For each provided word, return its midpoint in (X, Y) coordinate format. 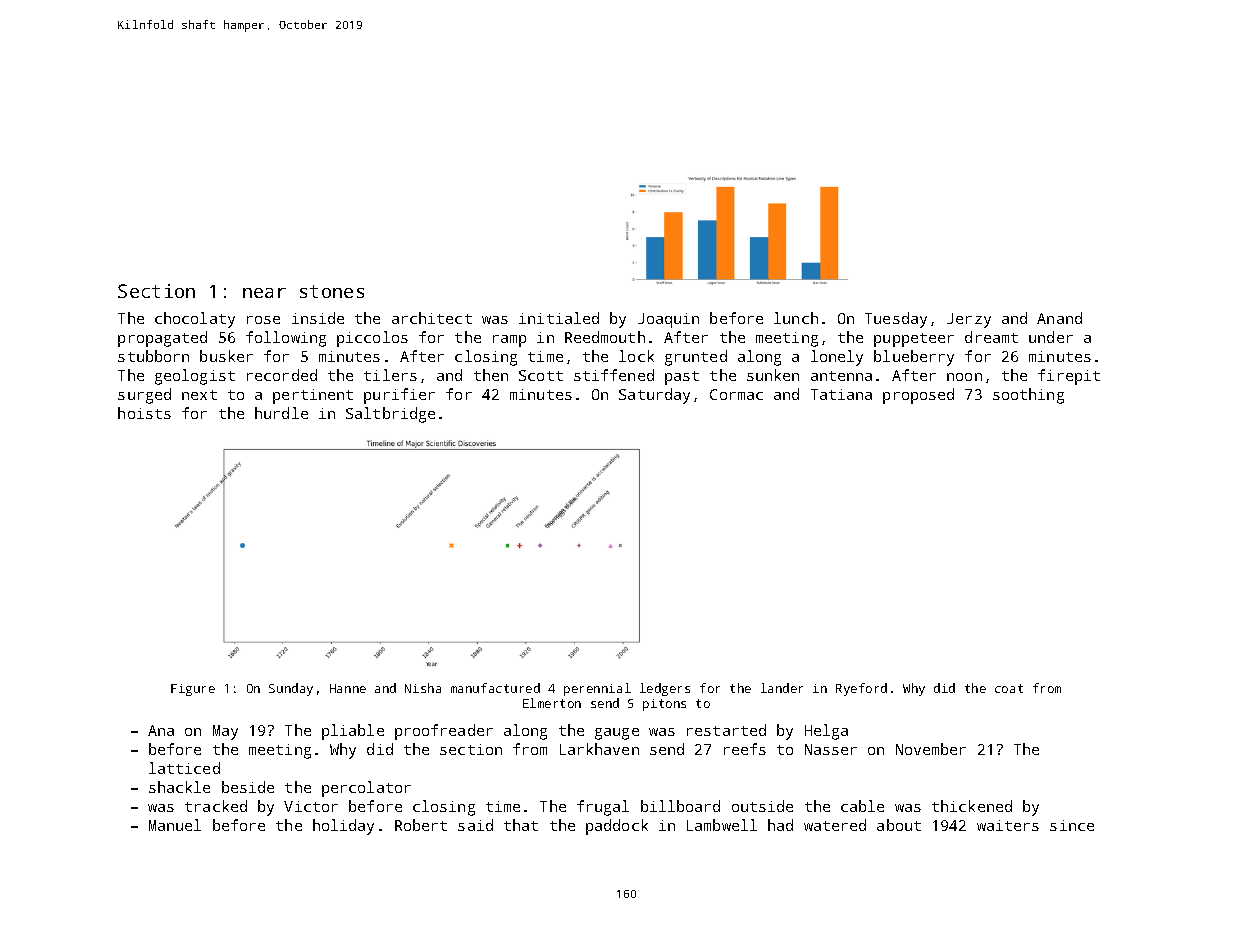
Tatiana (841, 394)
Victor (311, 806)
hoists (144, 413)
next (199, 395)
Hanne (348, 688)
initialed (559, 318)
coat (1009, 688)
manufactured (495, 688)
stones (332, 291)
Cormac (736, 394)
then (491, 375)
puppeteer (914, 340)
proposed (918, 396)
